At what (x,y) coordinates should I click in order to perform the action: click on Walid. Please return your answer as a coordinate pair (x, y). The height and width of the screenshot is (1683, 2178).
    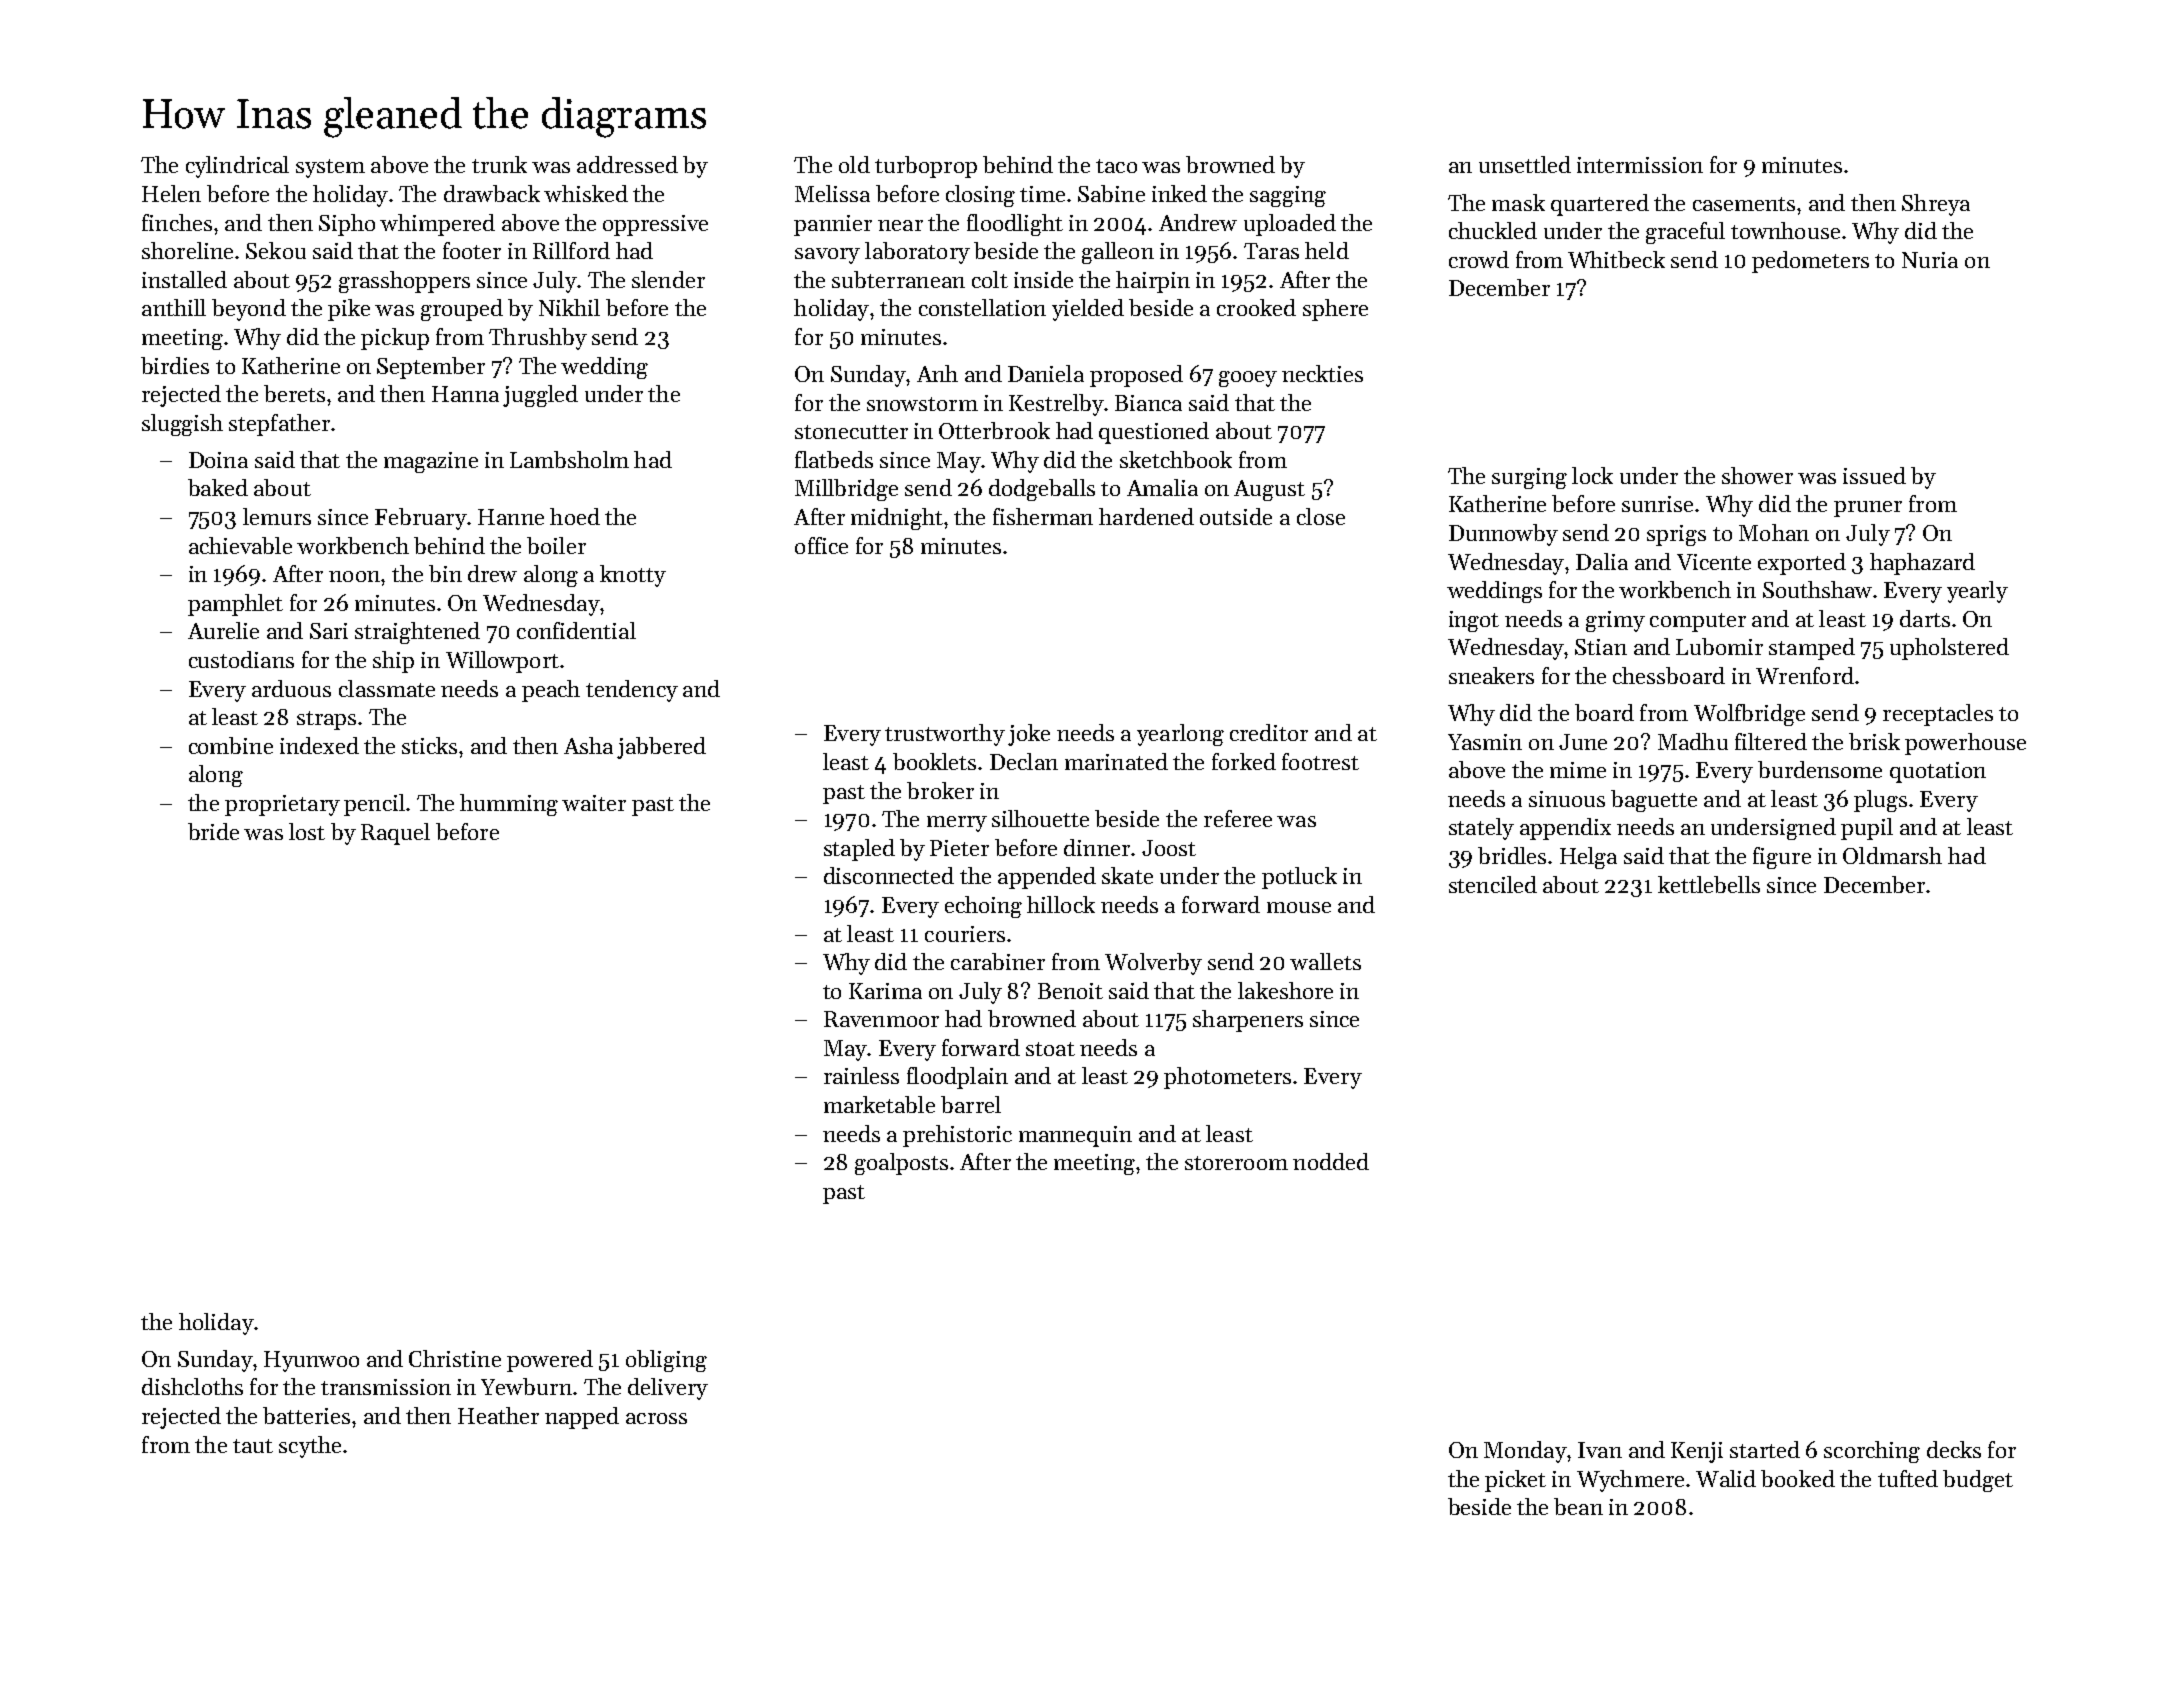
    Looking at the image, I should click on (1726, 1478).
